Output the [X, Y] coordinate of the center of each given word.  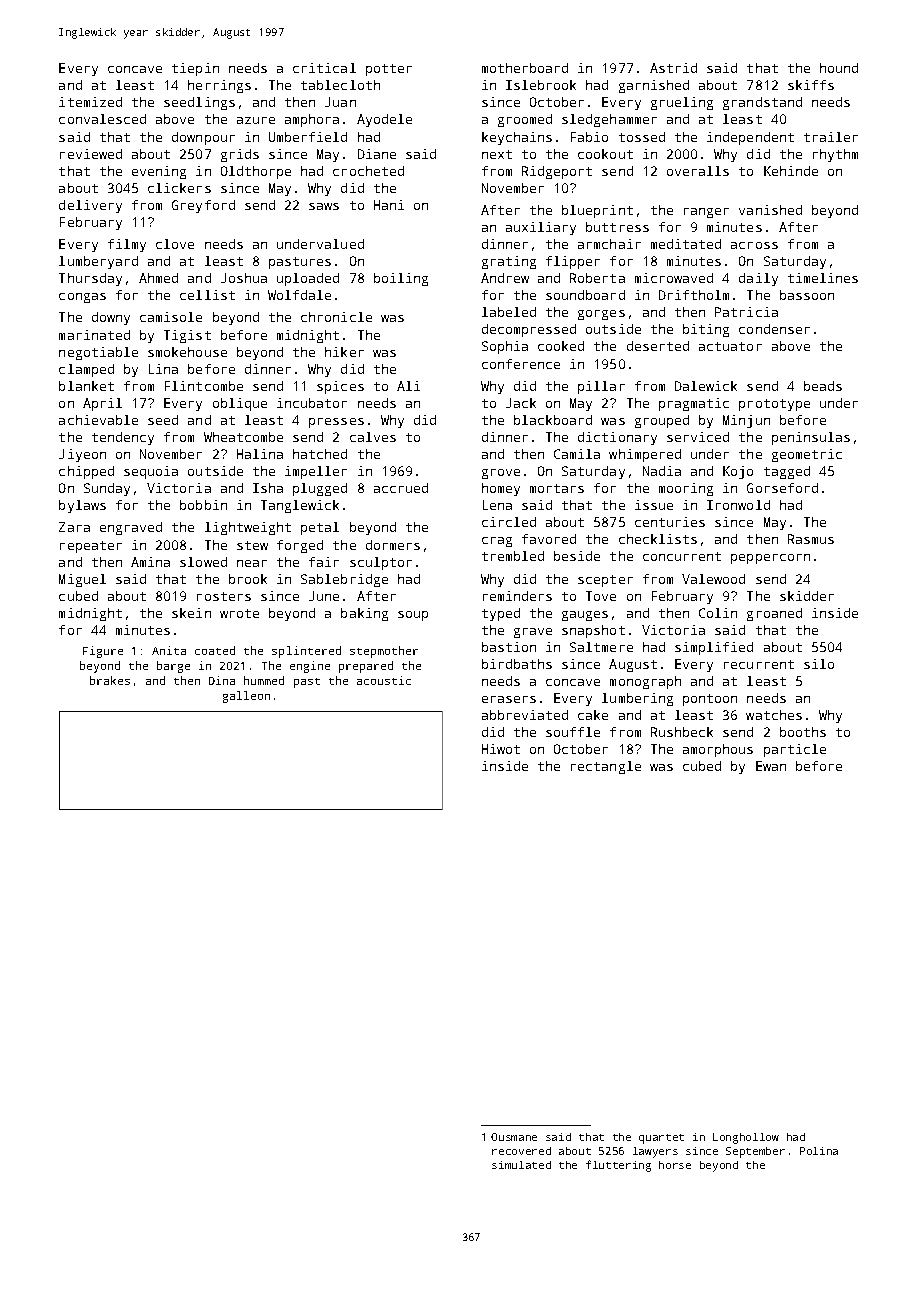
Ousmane [514, 1137]
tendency [123, 438]
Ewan [771, 766]
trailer [831, 137]
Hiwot [501, 749]
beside [577, 556]
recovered [521, 1151]
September [755, 1152]
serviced [698, 437]
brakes [110, 680]
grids [240, 155]
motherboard [525, 68]
